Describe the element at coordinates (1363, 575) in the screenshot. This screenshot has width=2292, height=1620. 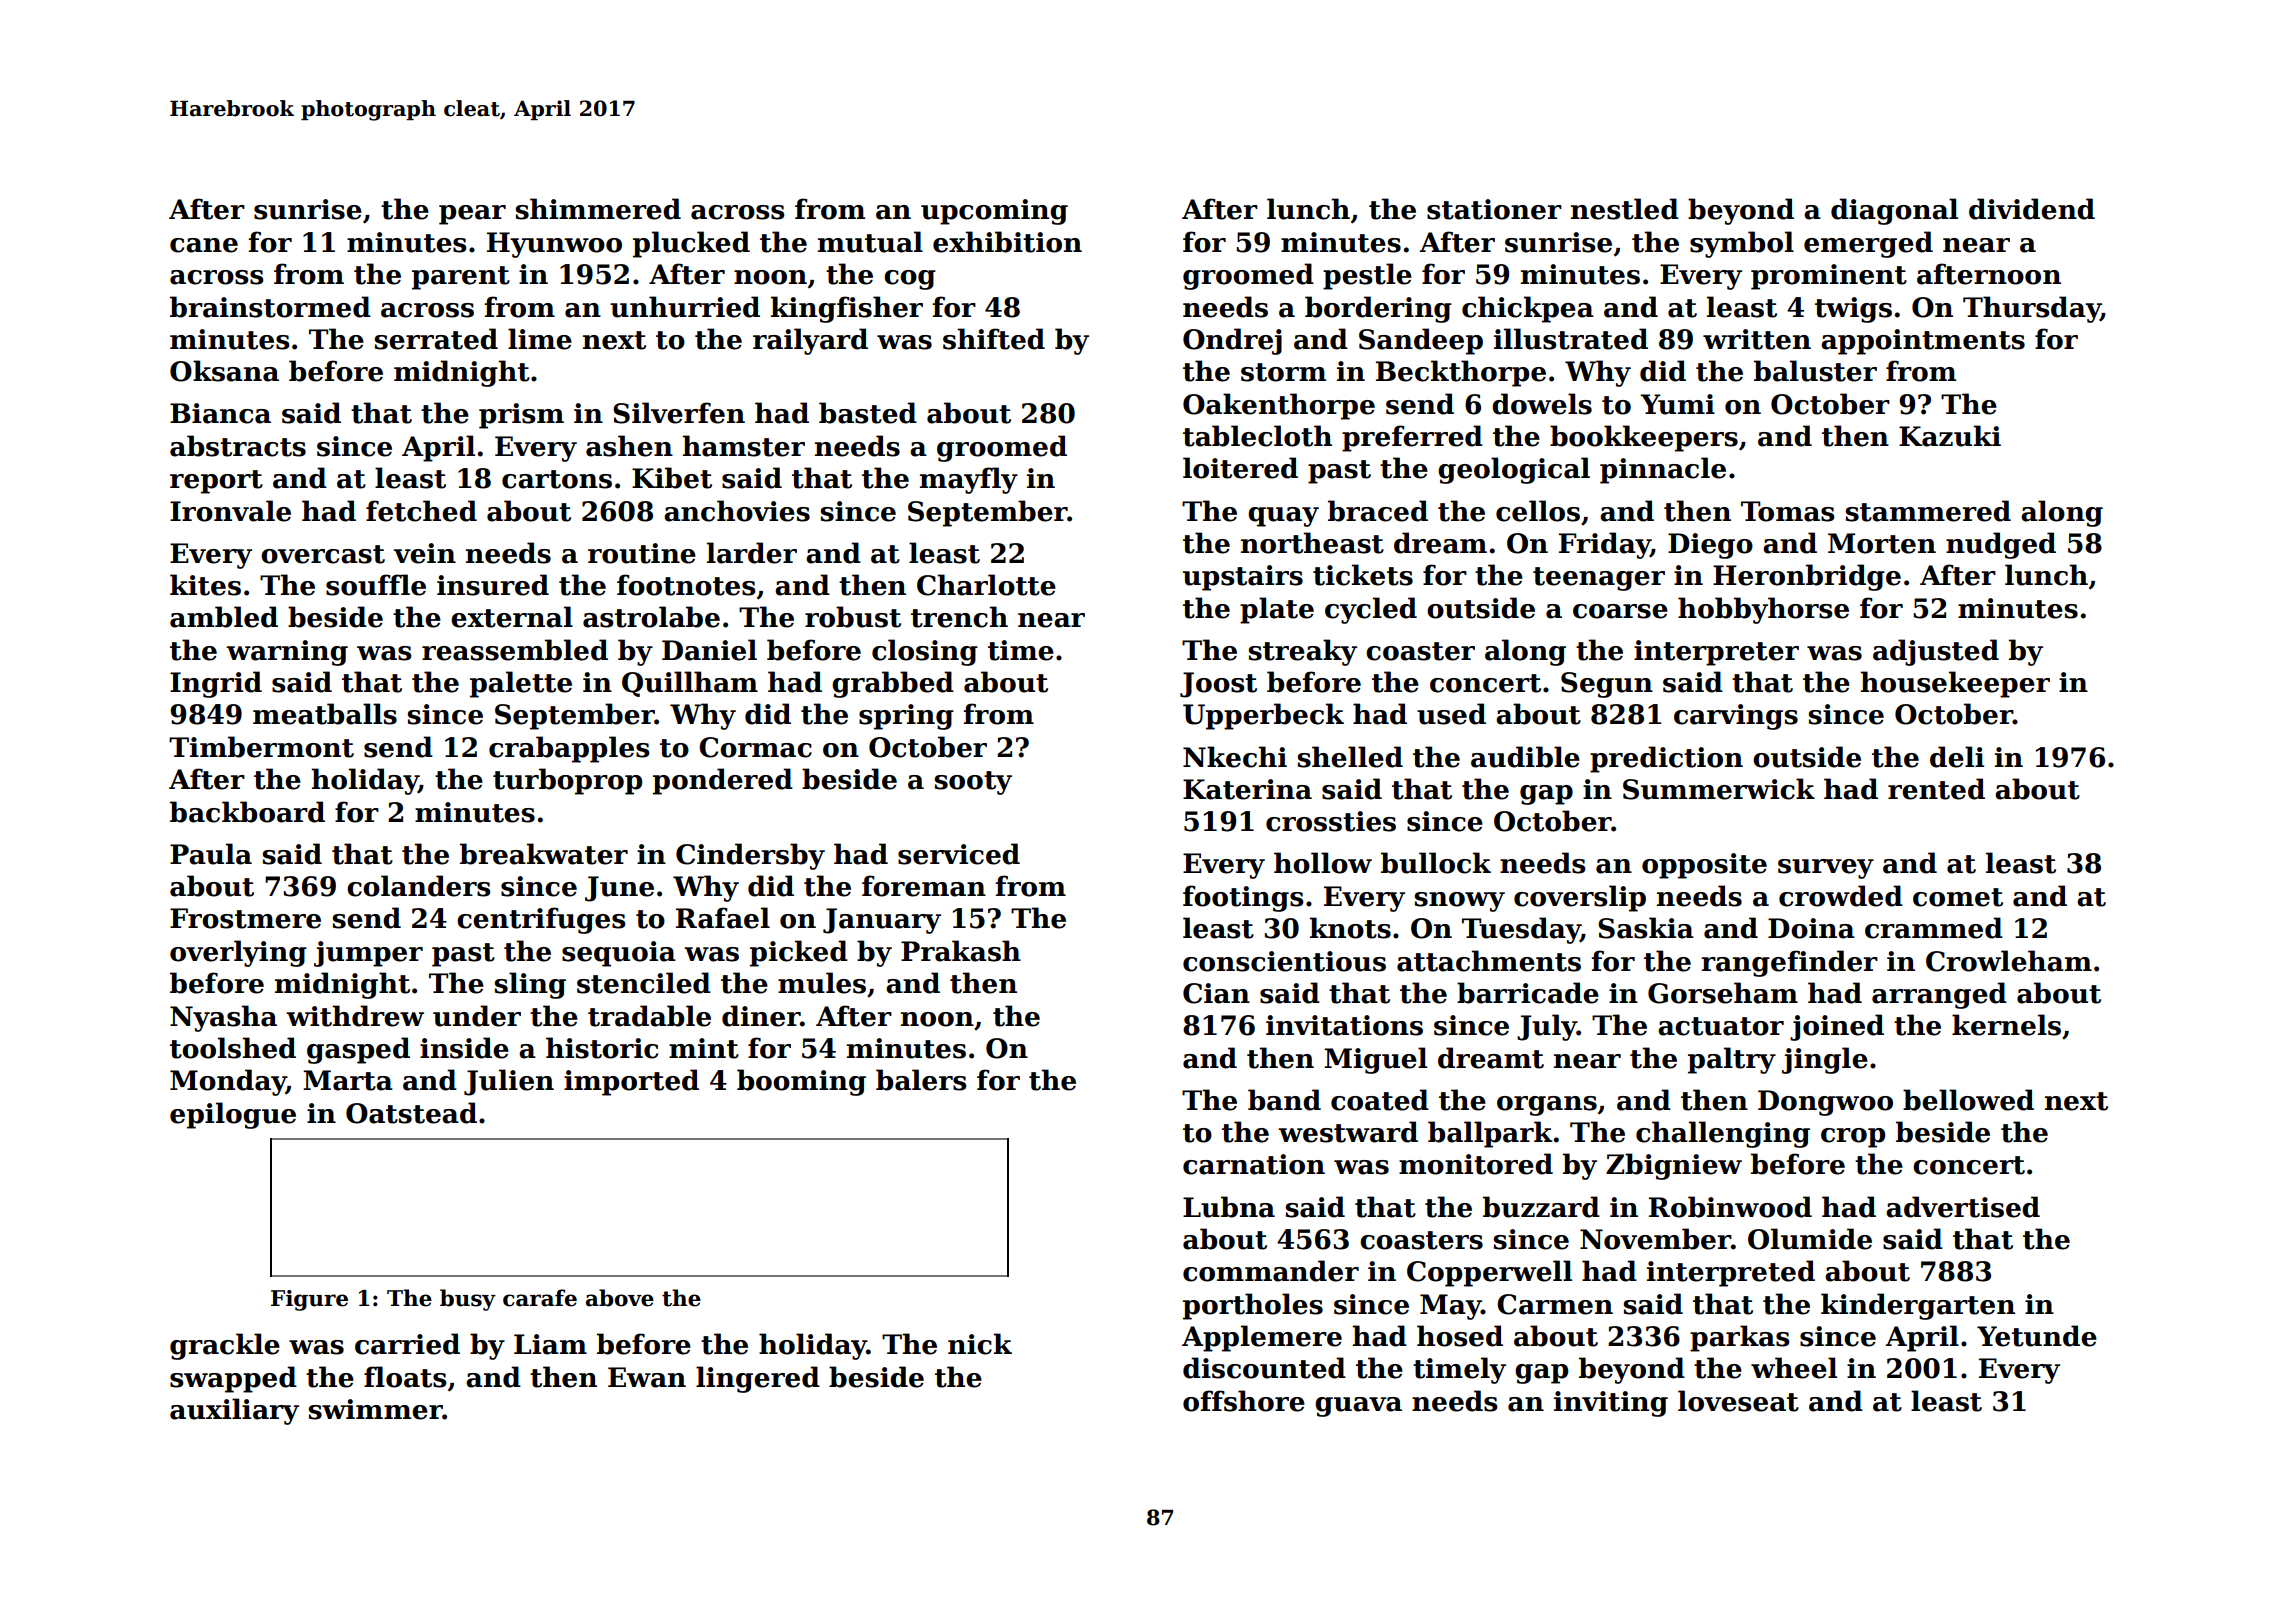
I see `tickets` at that location.
